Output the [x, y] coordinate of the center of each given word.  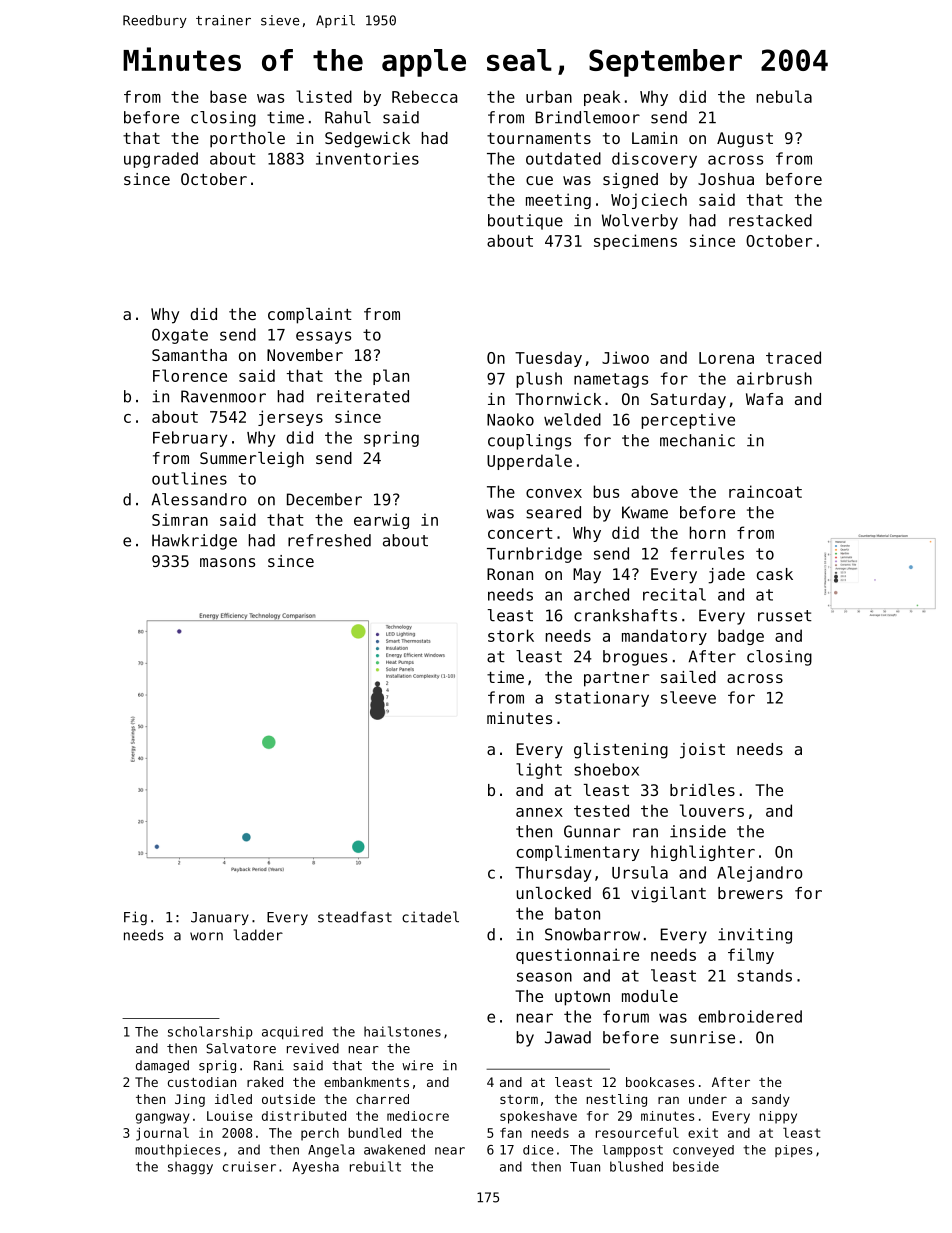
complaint [310, 316]
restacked [770, 220]
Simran [180, 519]
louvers [712, 810]
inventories [367, 158]
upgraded [161, 160]
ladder [258, 935]
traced [793, 357]
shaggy [190, 1168]
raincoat [765, 491]
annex [539, 812]
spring [391, 439]
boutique [525, 222]
